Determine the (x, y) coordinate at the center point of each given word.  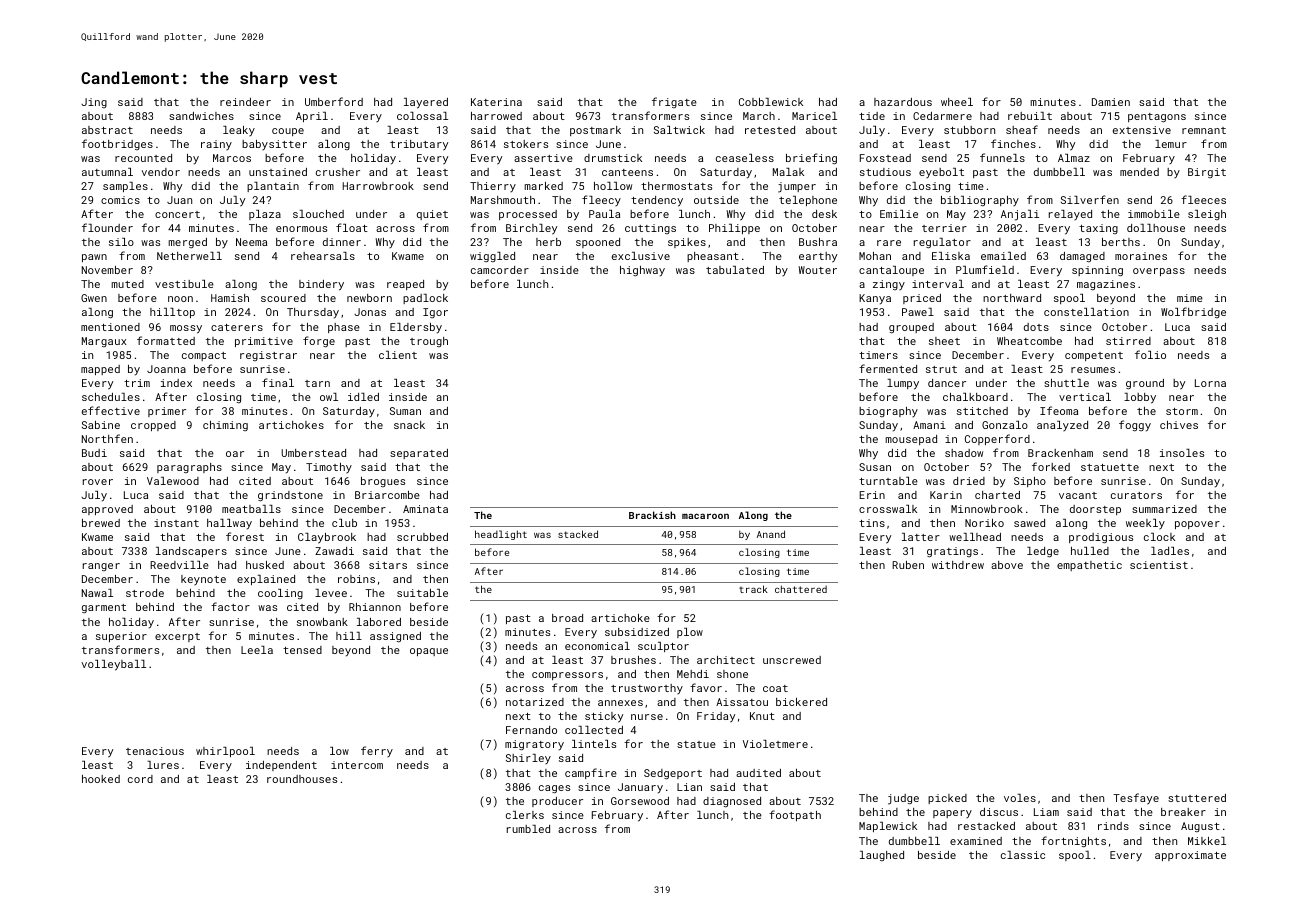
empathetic (1089, 566)
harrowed (496, 116)
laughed (882, 856)
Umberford (334, 101)
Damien (1111, 102)
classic (1023, 855)
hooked (101, 779)
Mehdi (693, 674)
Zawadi (334, 551)
